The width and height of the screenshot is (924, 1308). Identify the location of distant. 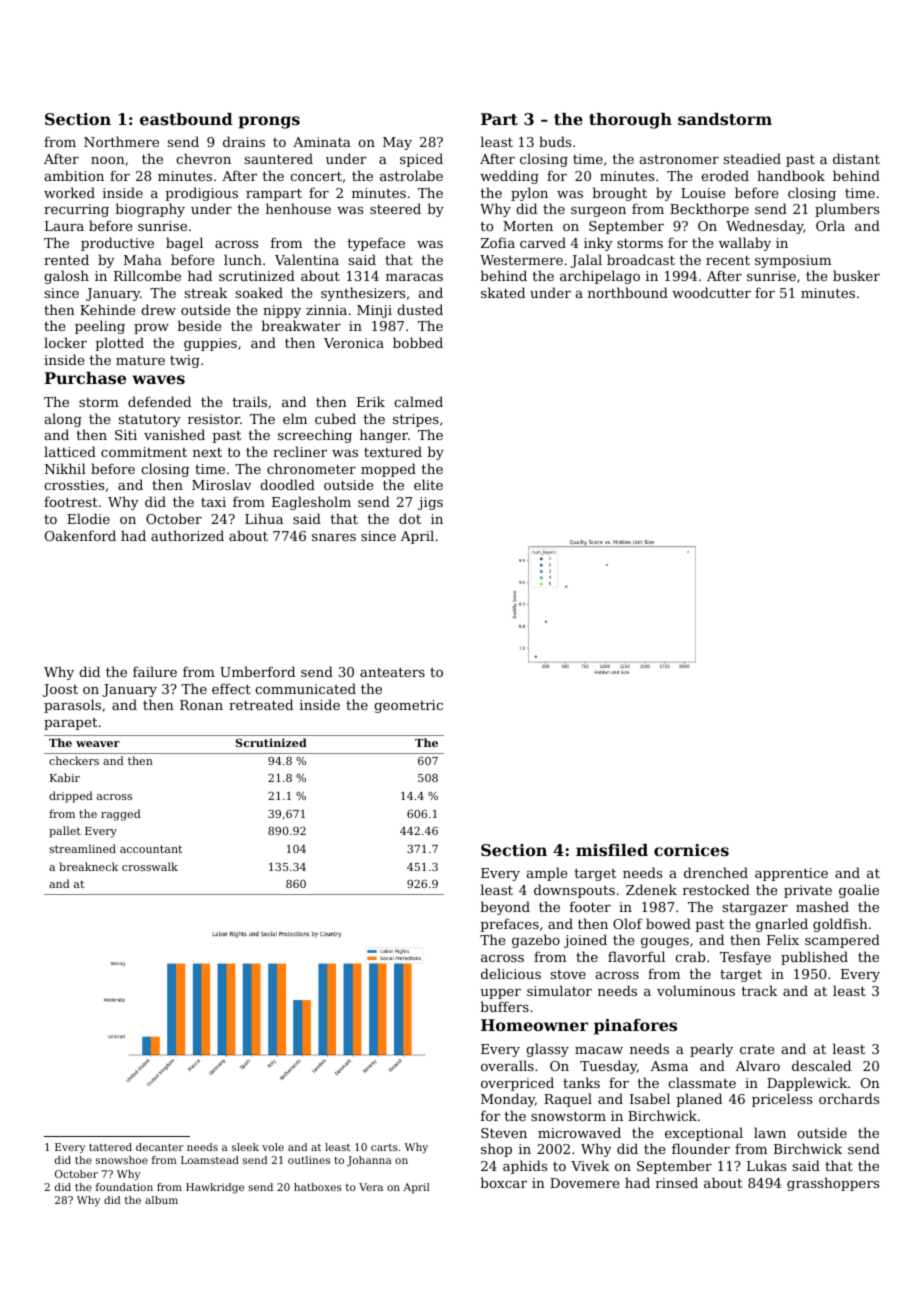
(856, 158).
